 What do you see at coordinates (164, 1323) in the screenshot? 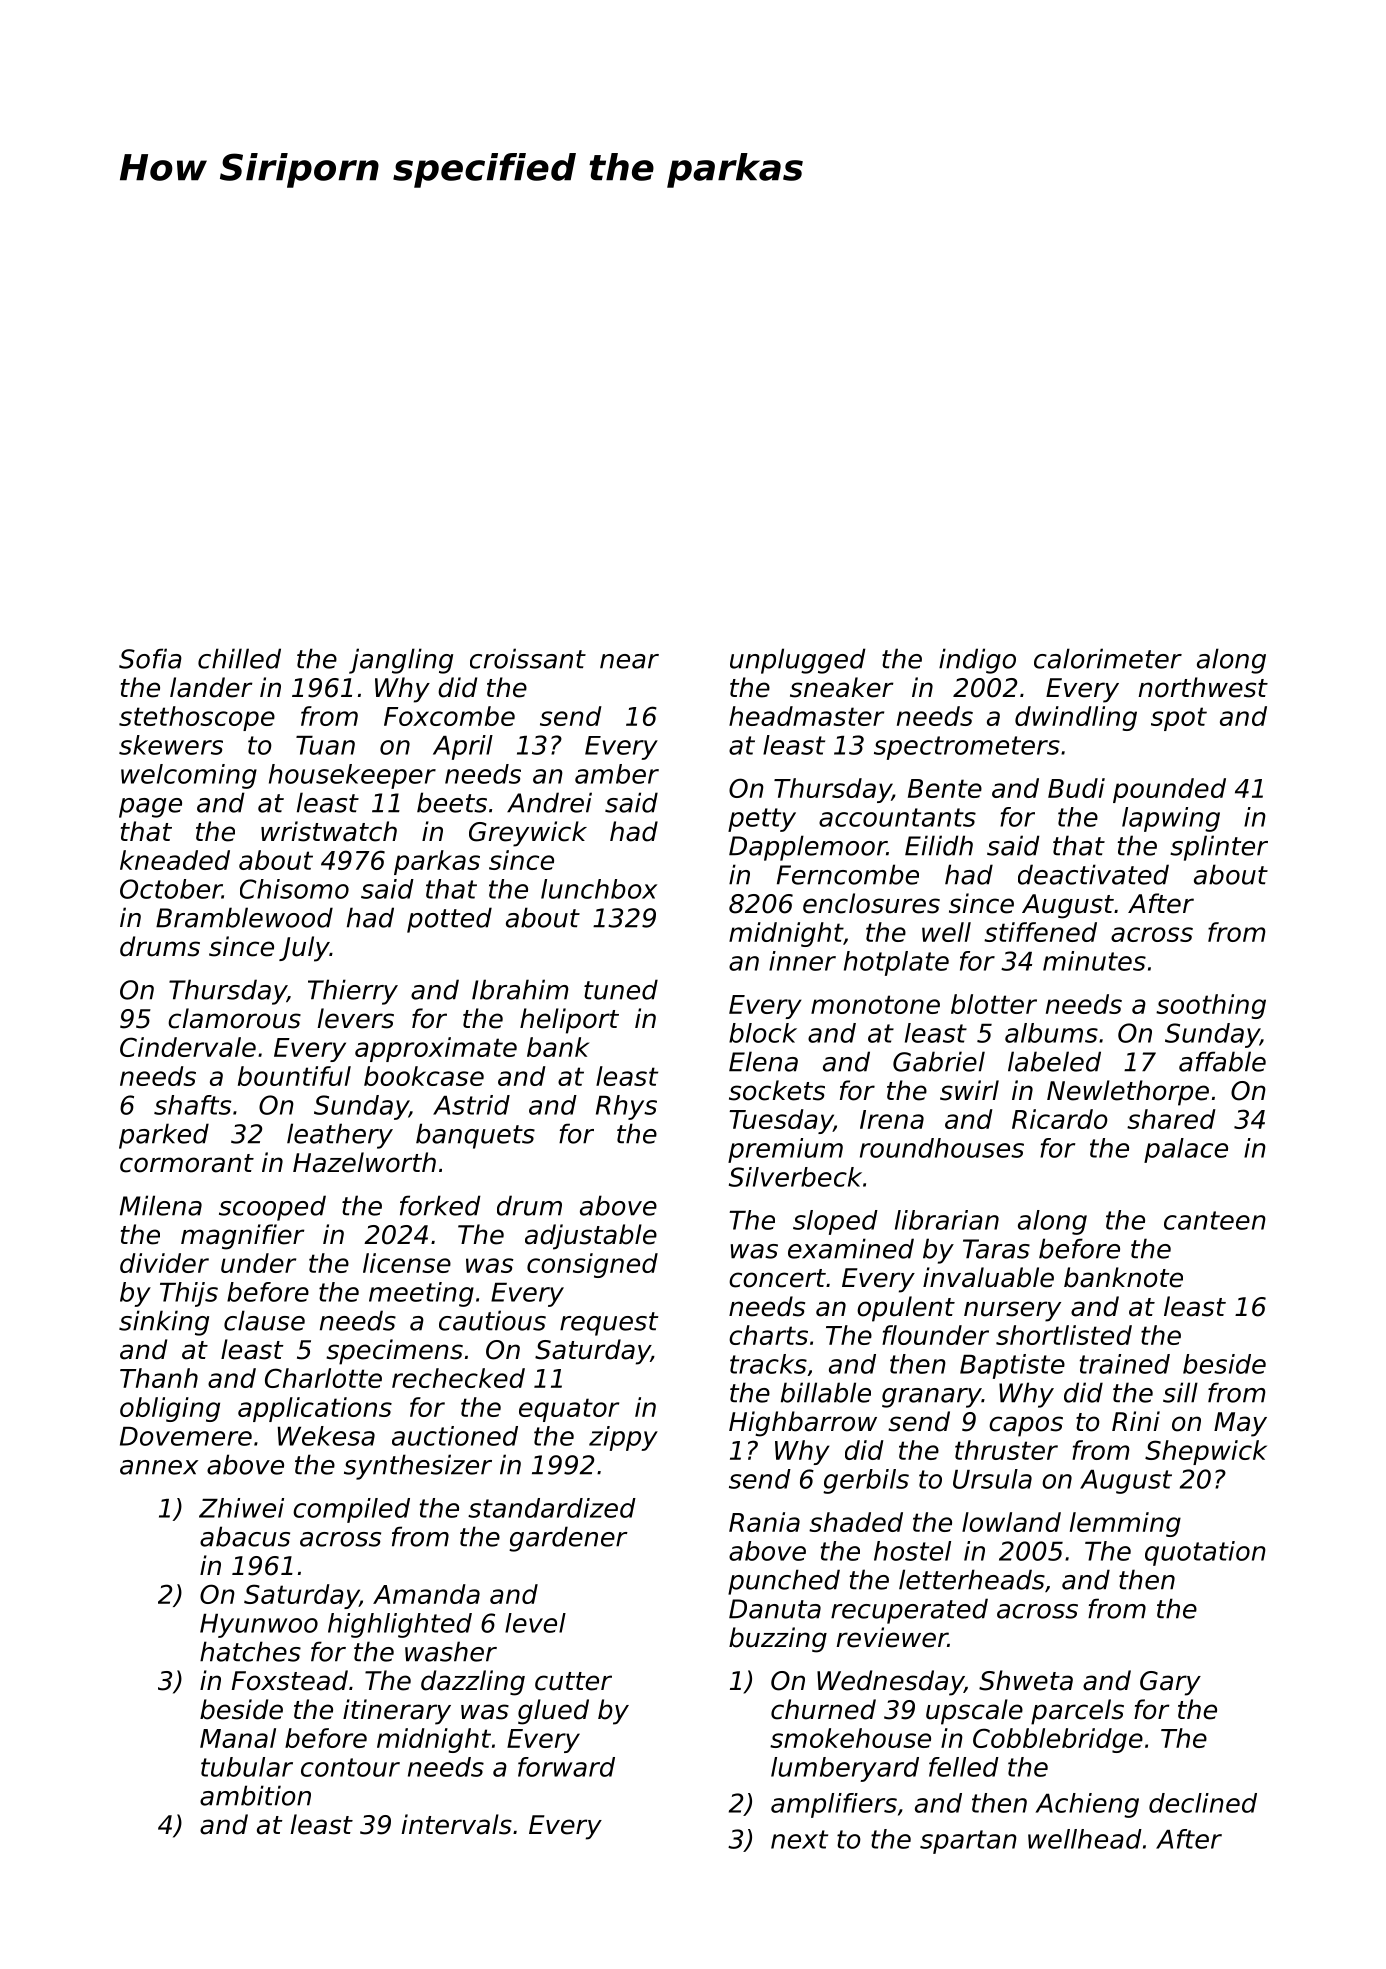
I see `sinking` at bounding box center [164, 1323].
